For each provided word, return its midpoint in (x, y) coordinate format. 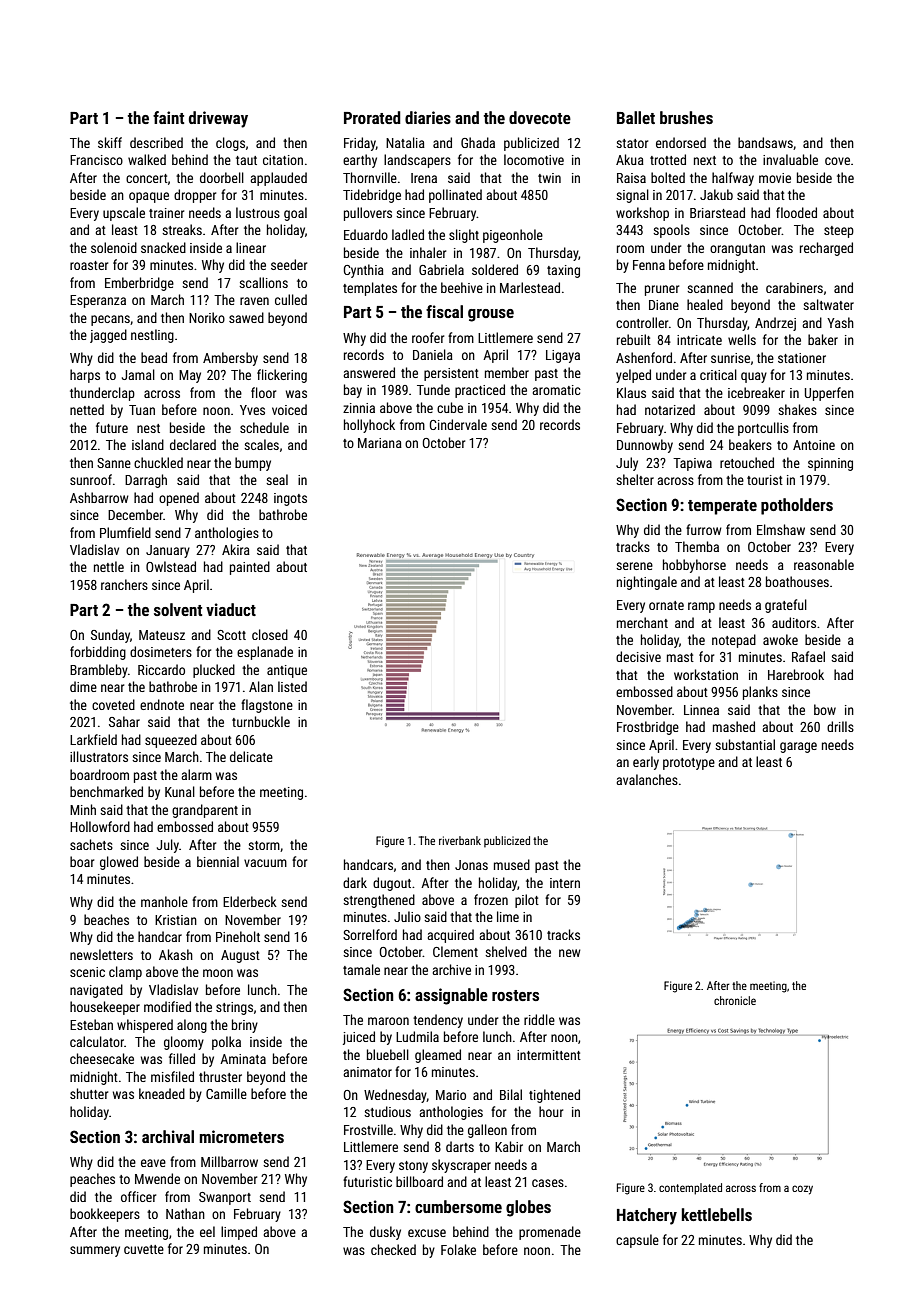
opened (179, 499)
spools (671, 231)
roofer (428, 337)
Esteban (91, 1024)
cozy (802, 1190)
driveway (218, 119)
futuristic (367, 1181)
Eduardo (366, 234)
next (705, 160)
